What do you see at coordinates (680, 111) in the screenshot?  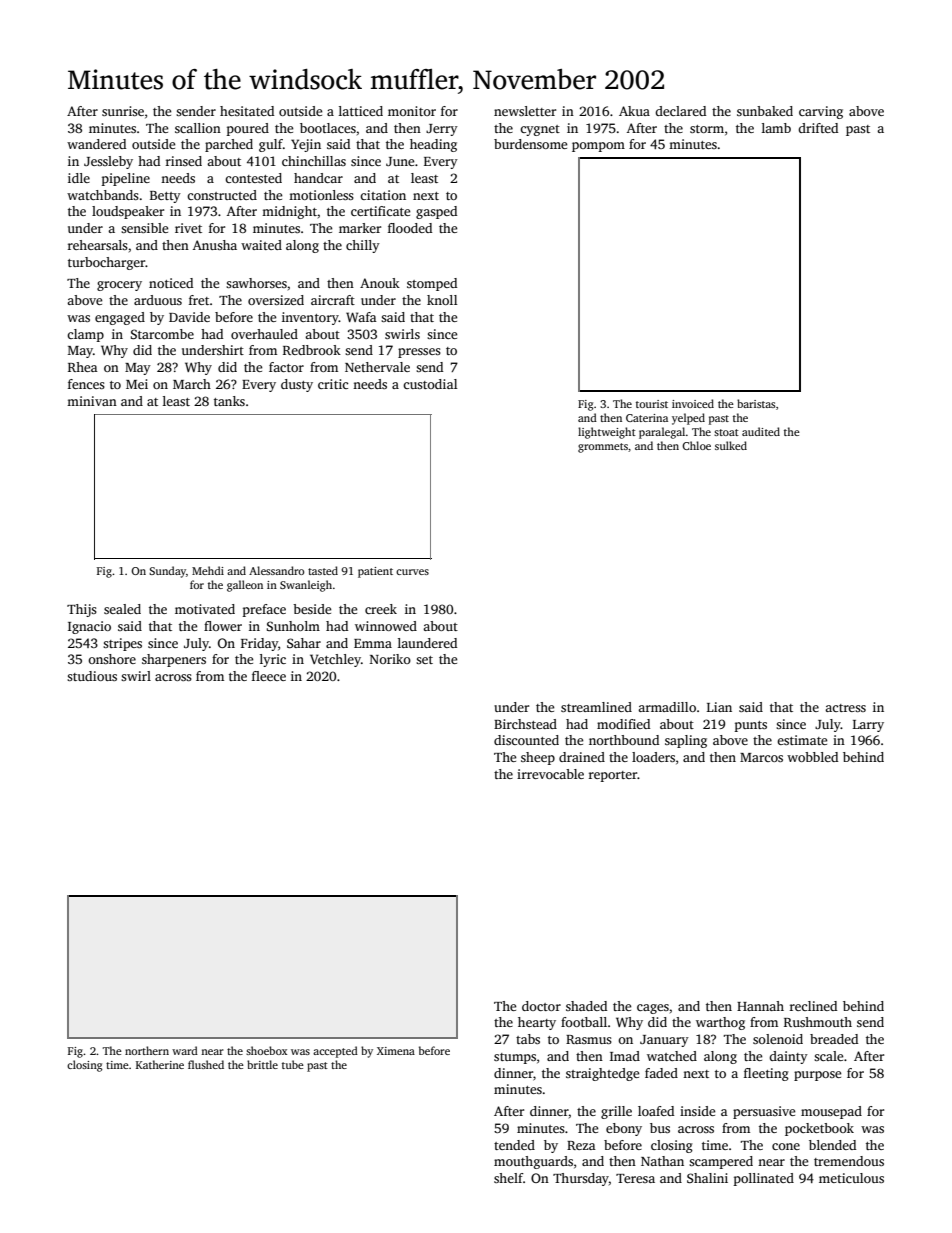 I see `declared` at bounding box center [680, 111].
